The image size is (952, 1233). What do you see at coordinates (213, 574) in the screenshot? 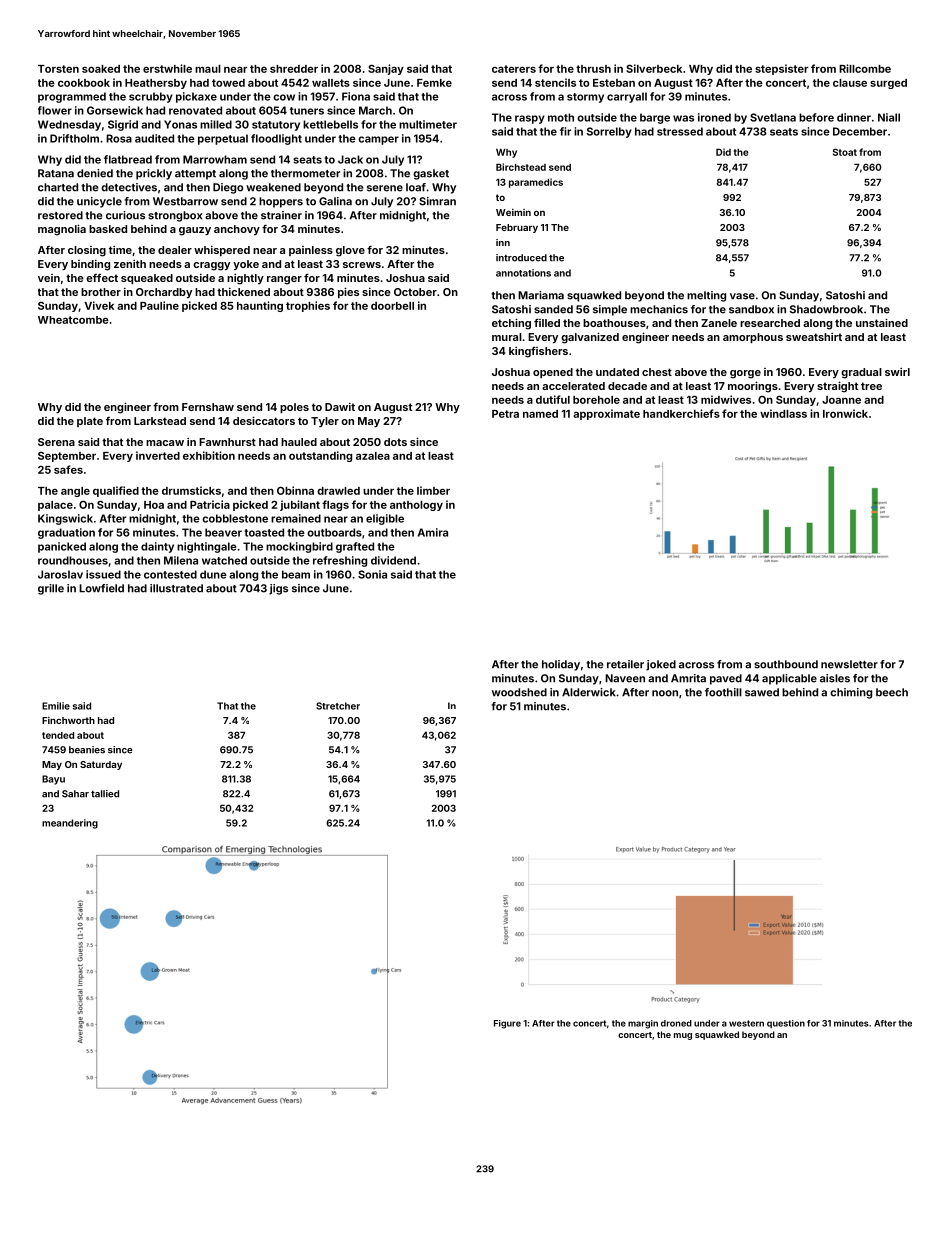
I see `dune` at bounding box center [213, 574].
